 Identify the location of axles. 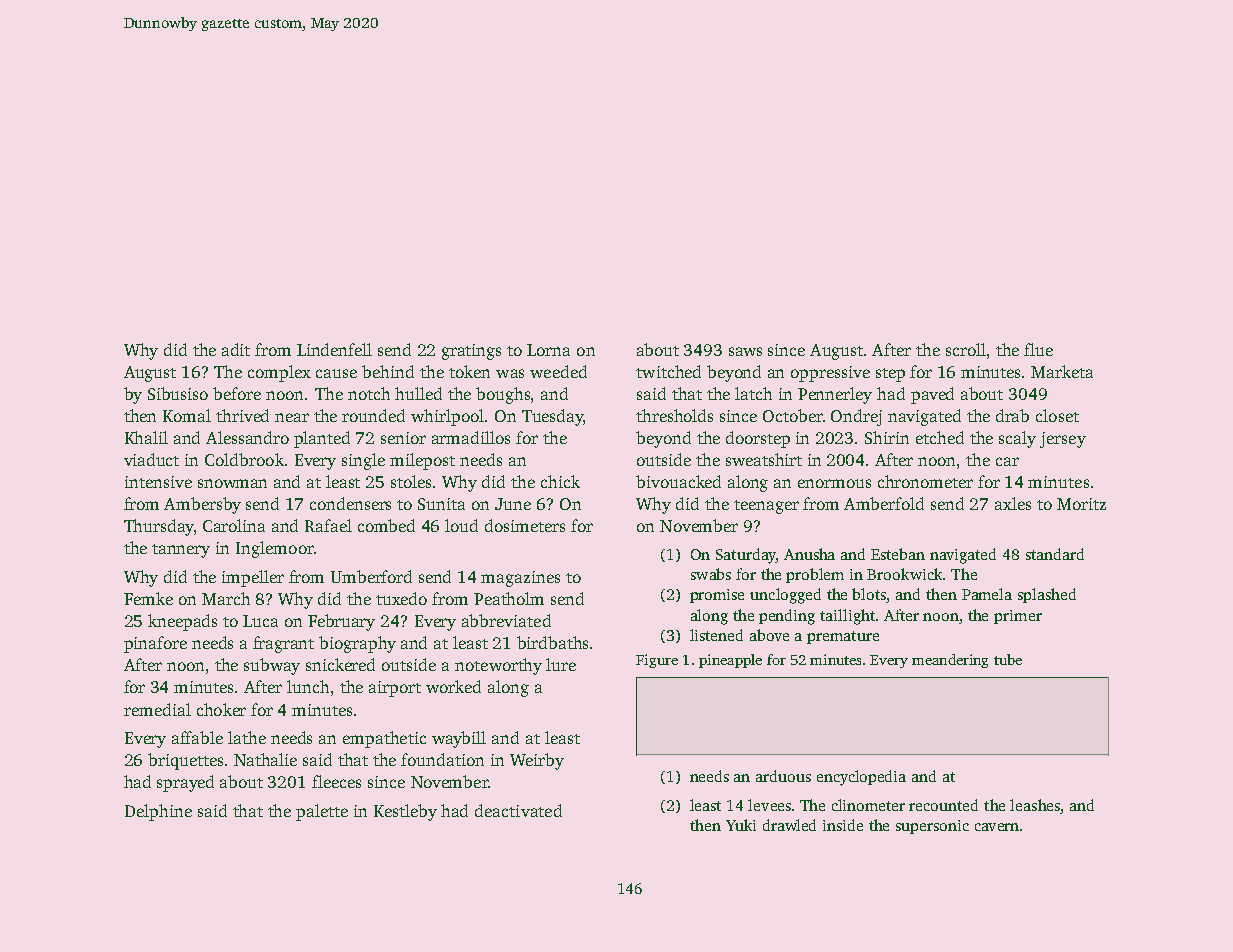
(1013, 503).
